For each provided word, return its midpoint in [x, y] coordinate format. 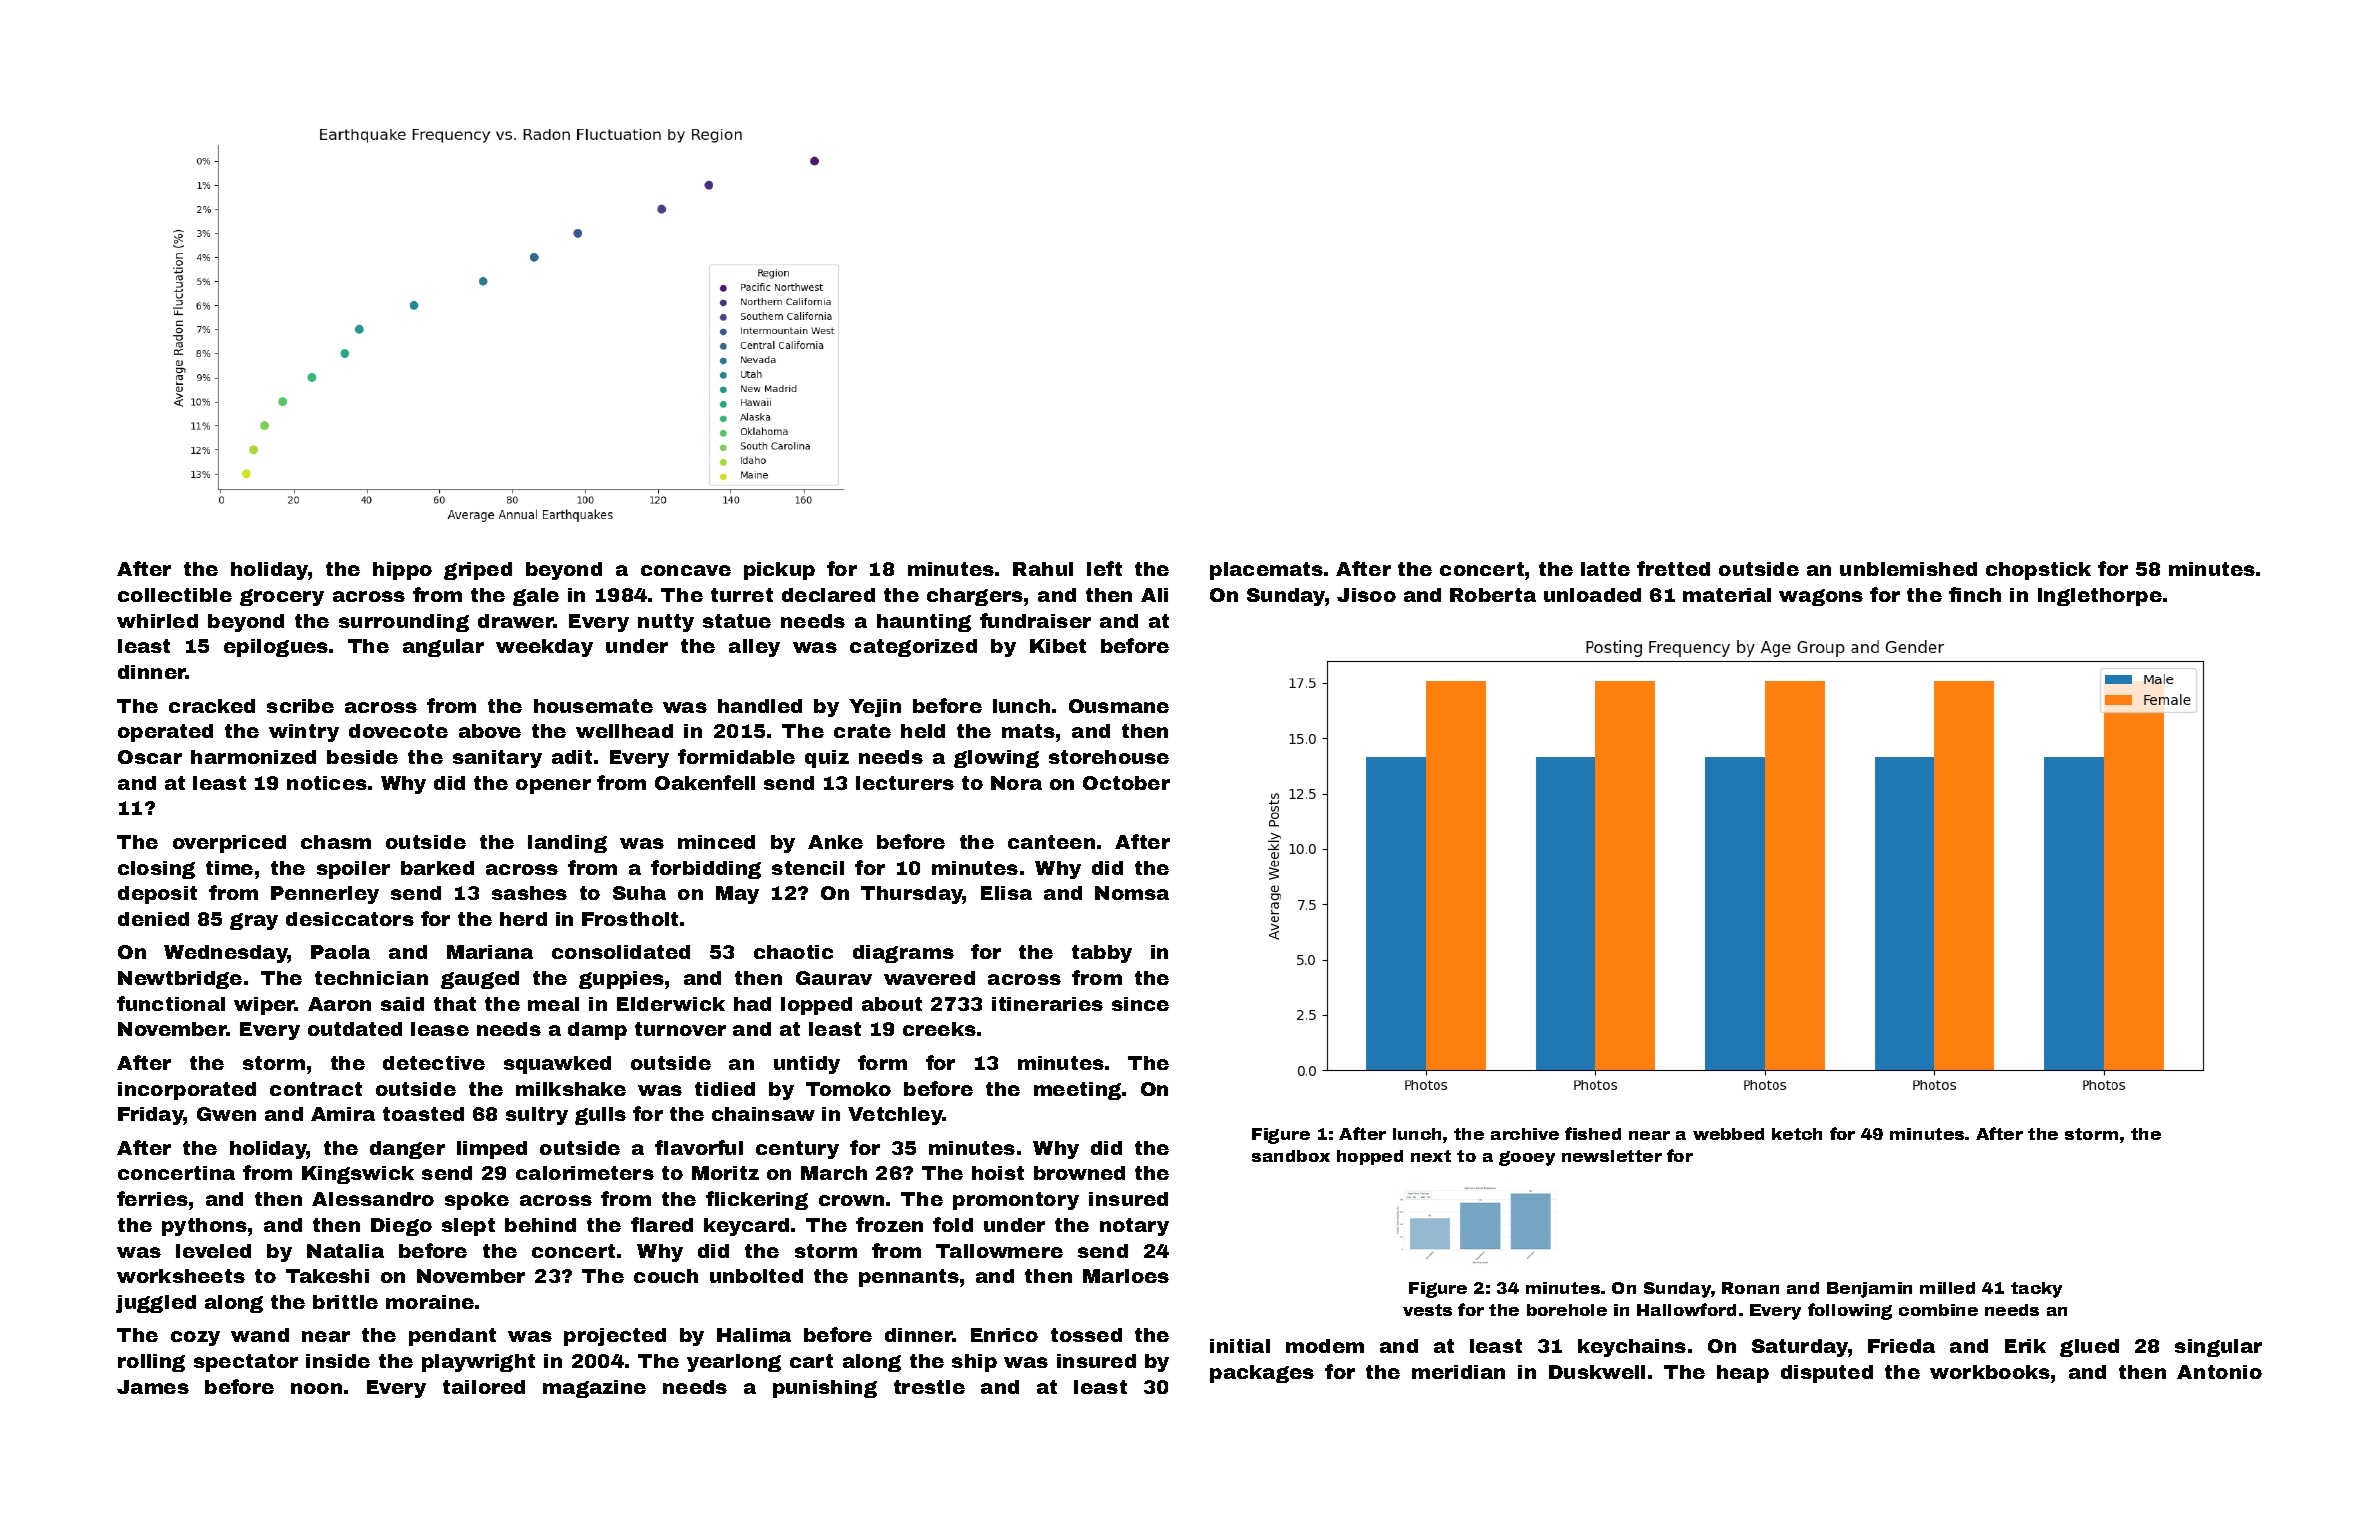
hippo [402, 571]
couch [666, 1276]
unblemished [1908, 569]
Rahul [1043, 569]
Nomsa [1132, 893]
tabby [1102, 954]
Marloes [1126, 1276]
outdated [355, 1029]
